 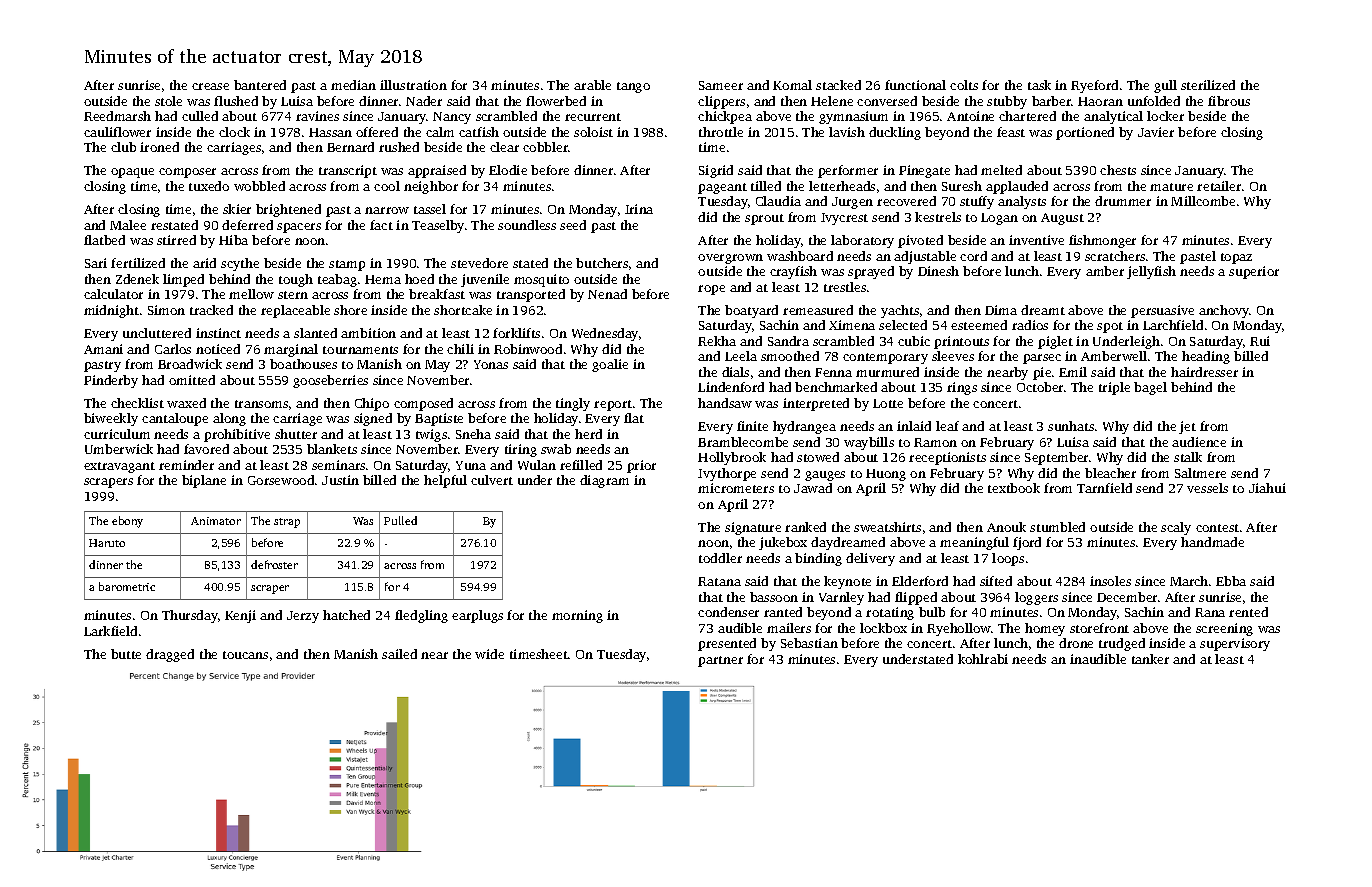 What do you see at coordinates (110, 631) in the page?
I see `Larkfield` at bounding box center [110, 631].
